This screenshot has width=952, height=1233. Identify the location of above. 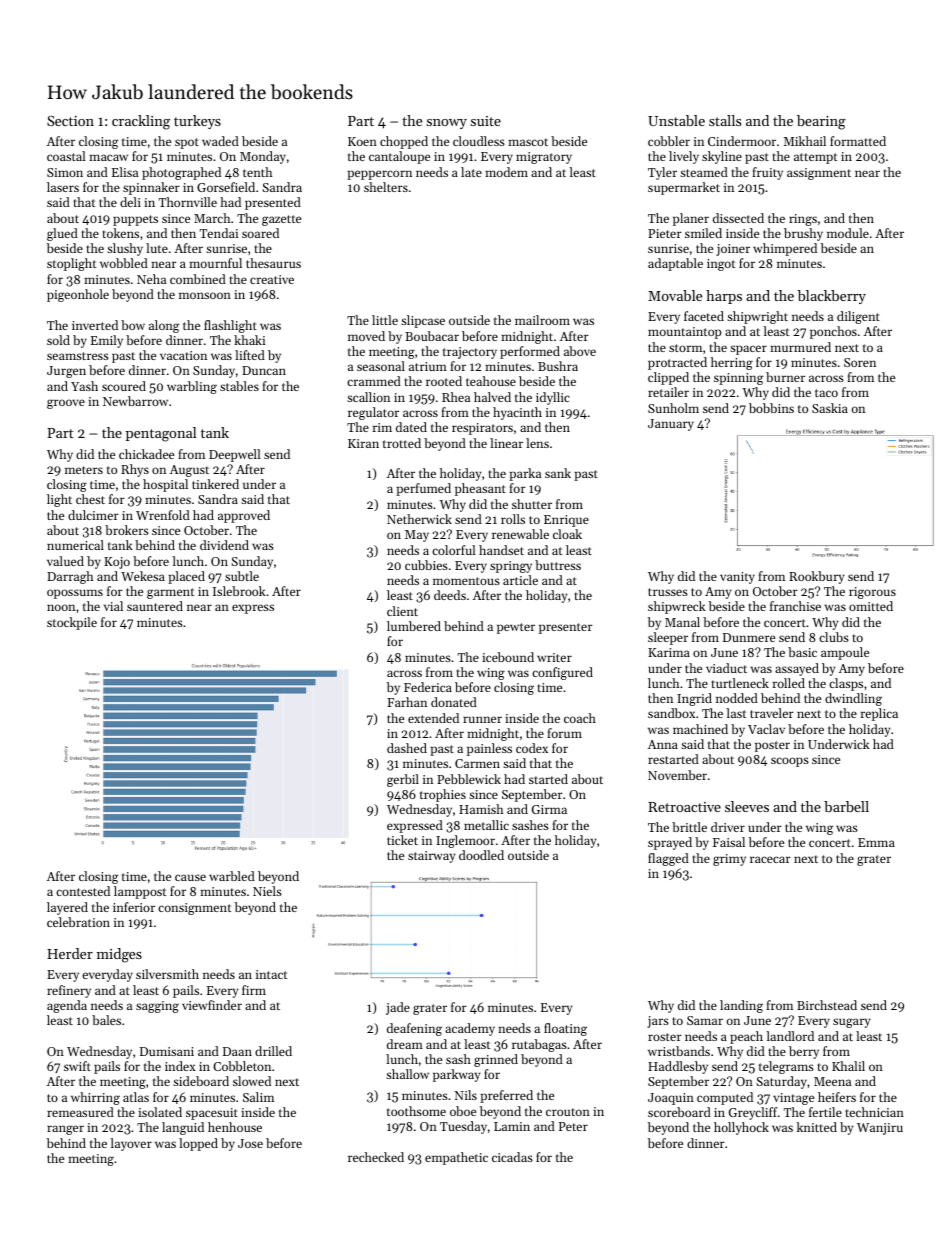
(580, 351).
